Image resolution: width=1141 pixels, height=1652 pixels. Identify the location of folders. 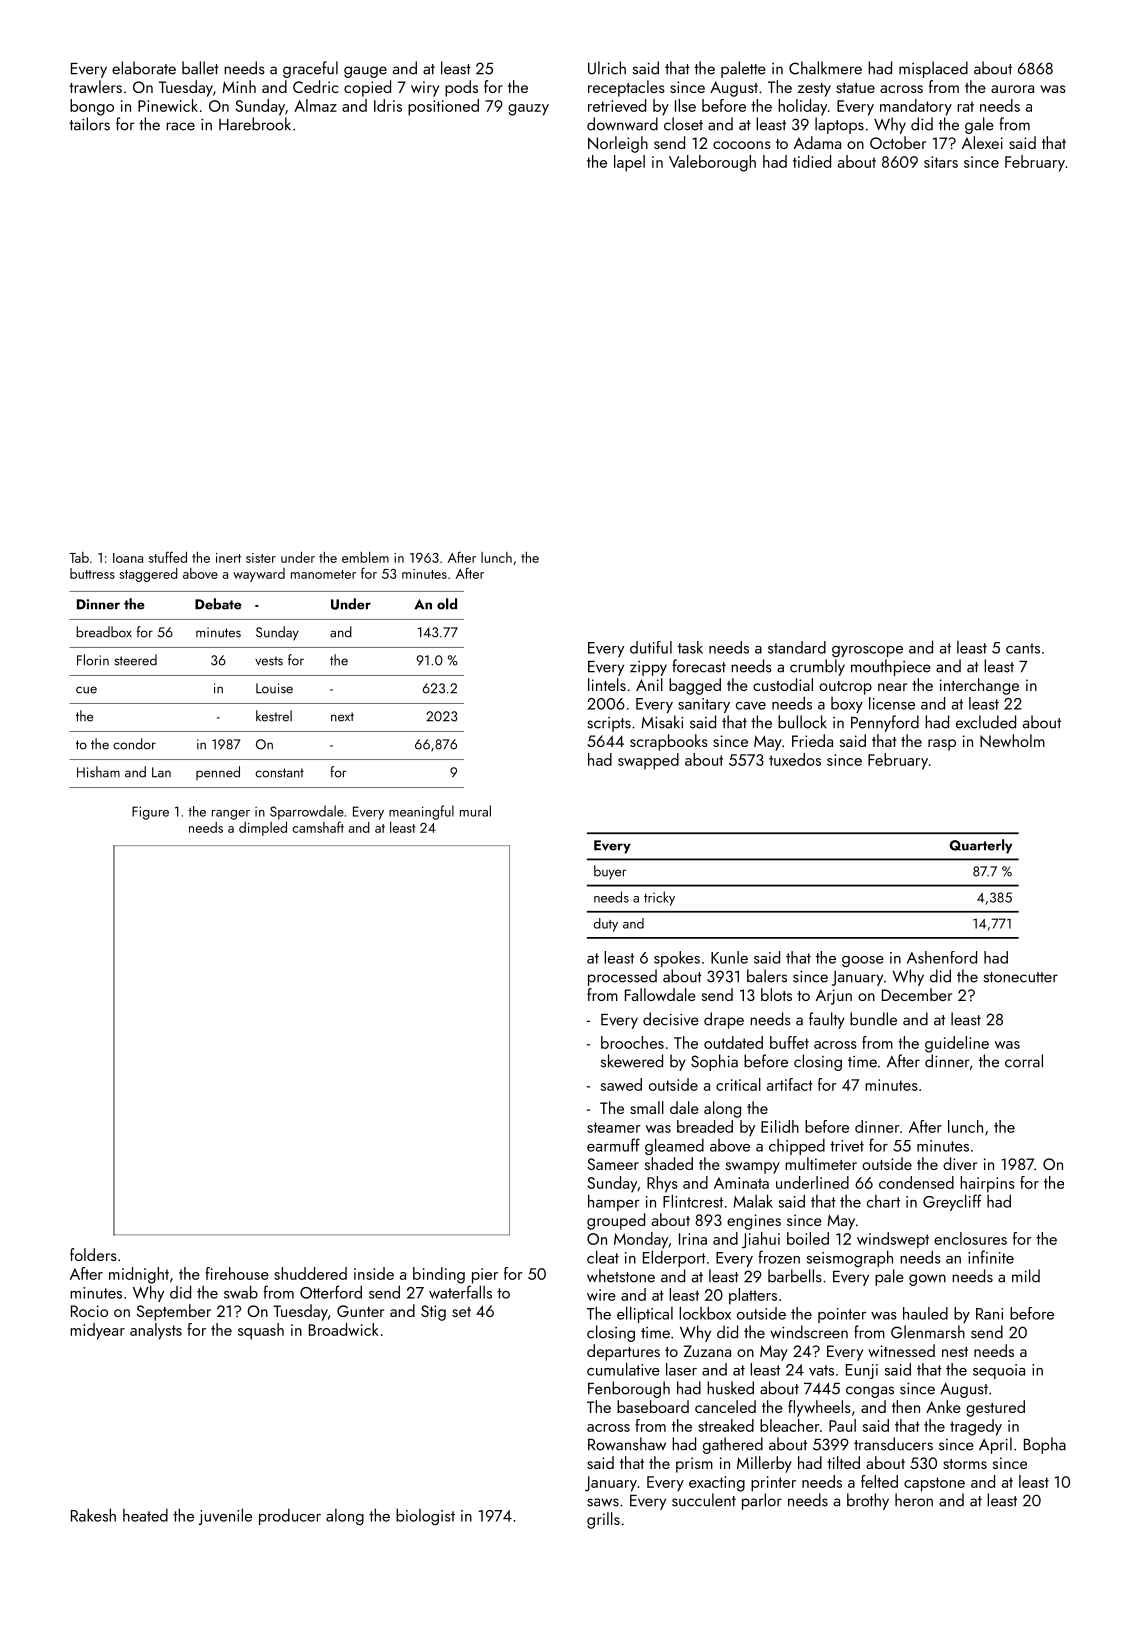
(93, 1254).
